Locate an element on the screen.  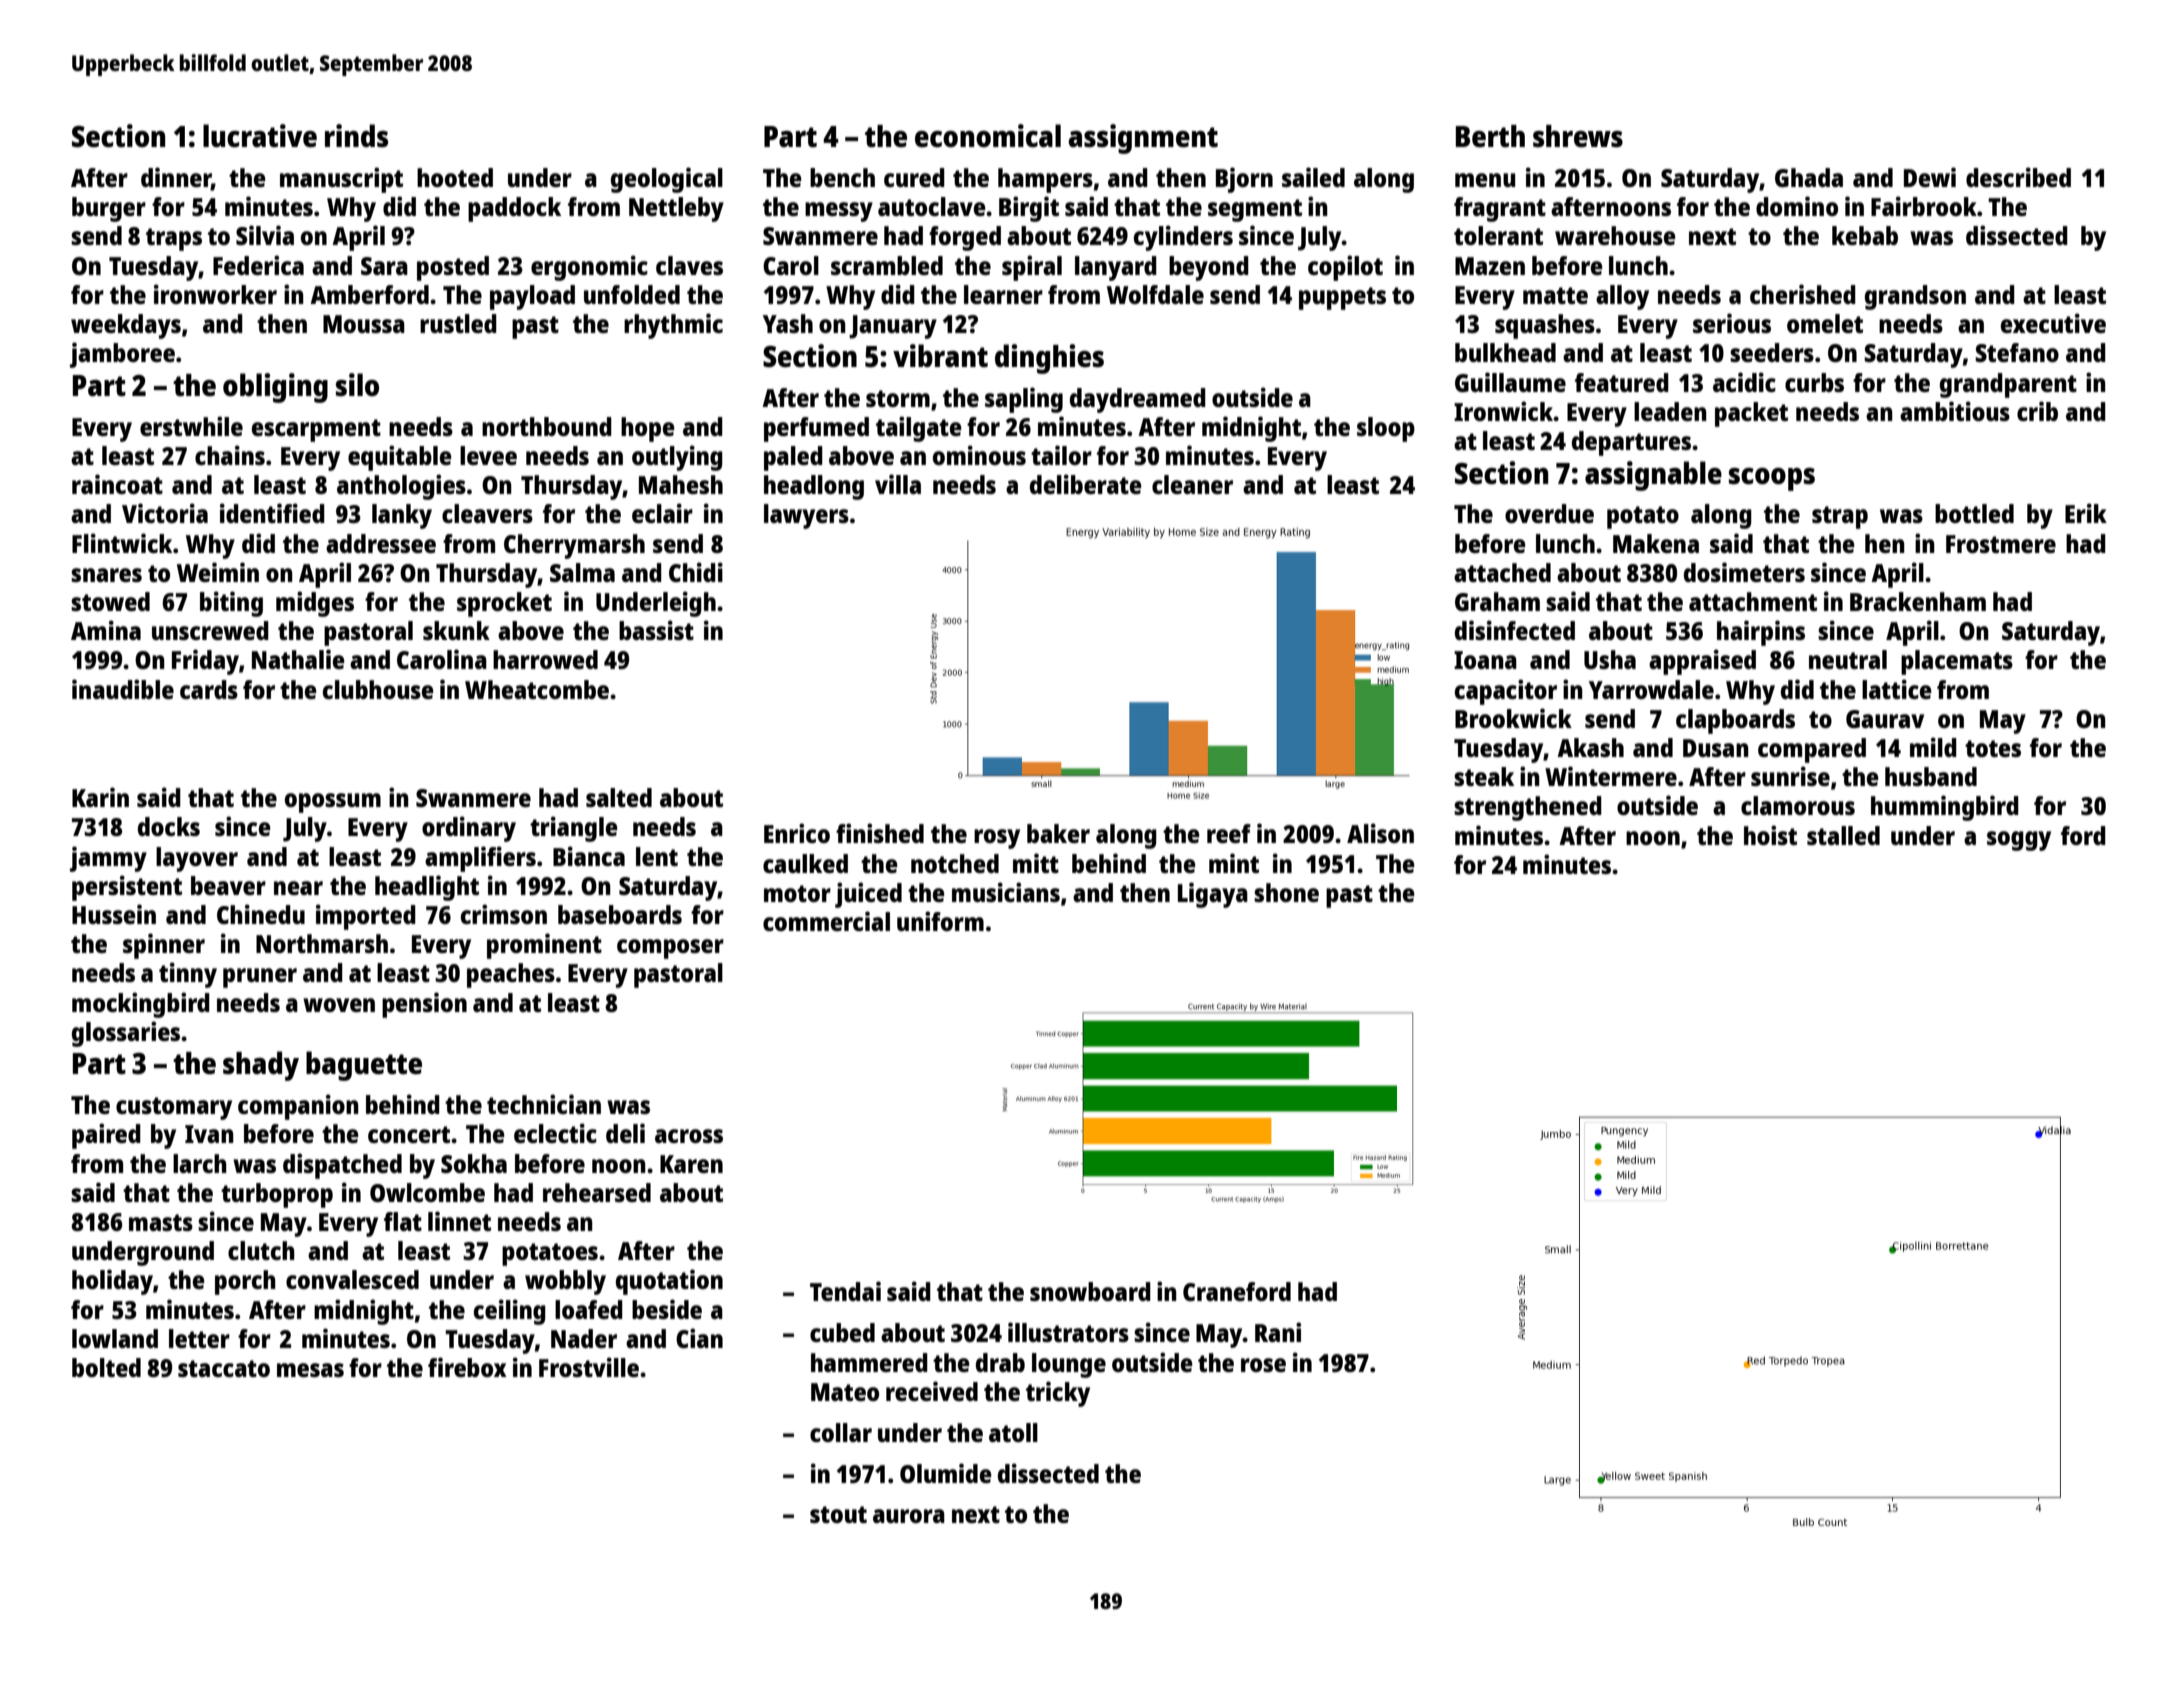
stout is located at coordinates (838, 1514).
